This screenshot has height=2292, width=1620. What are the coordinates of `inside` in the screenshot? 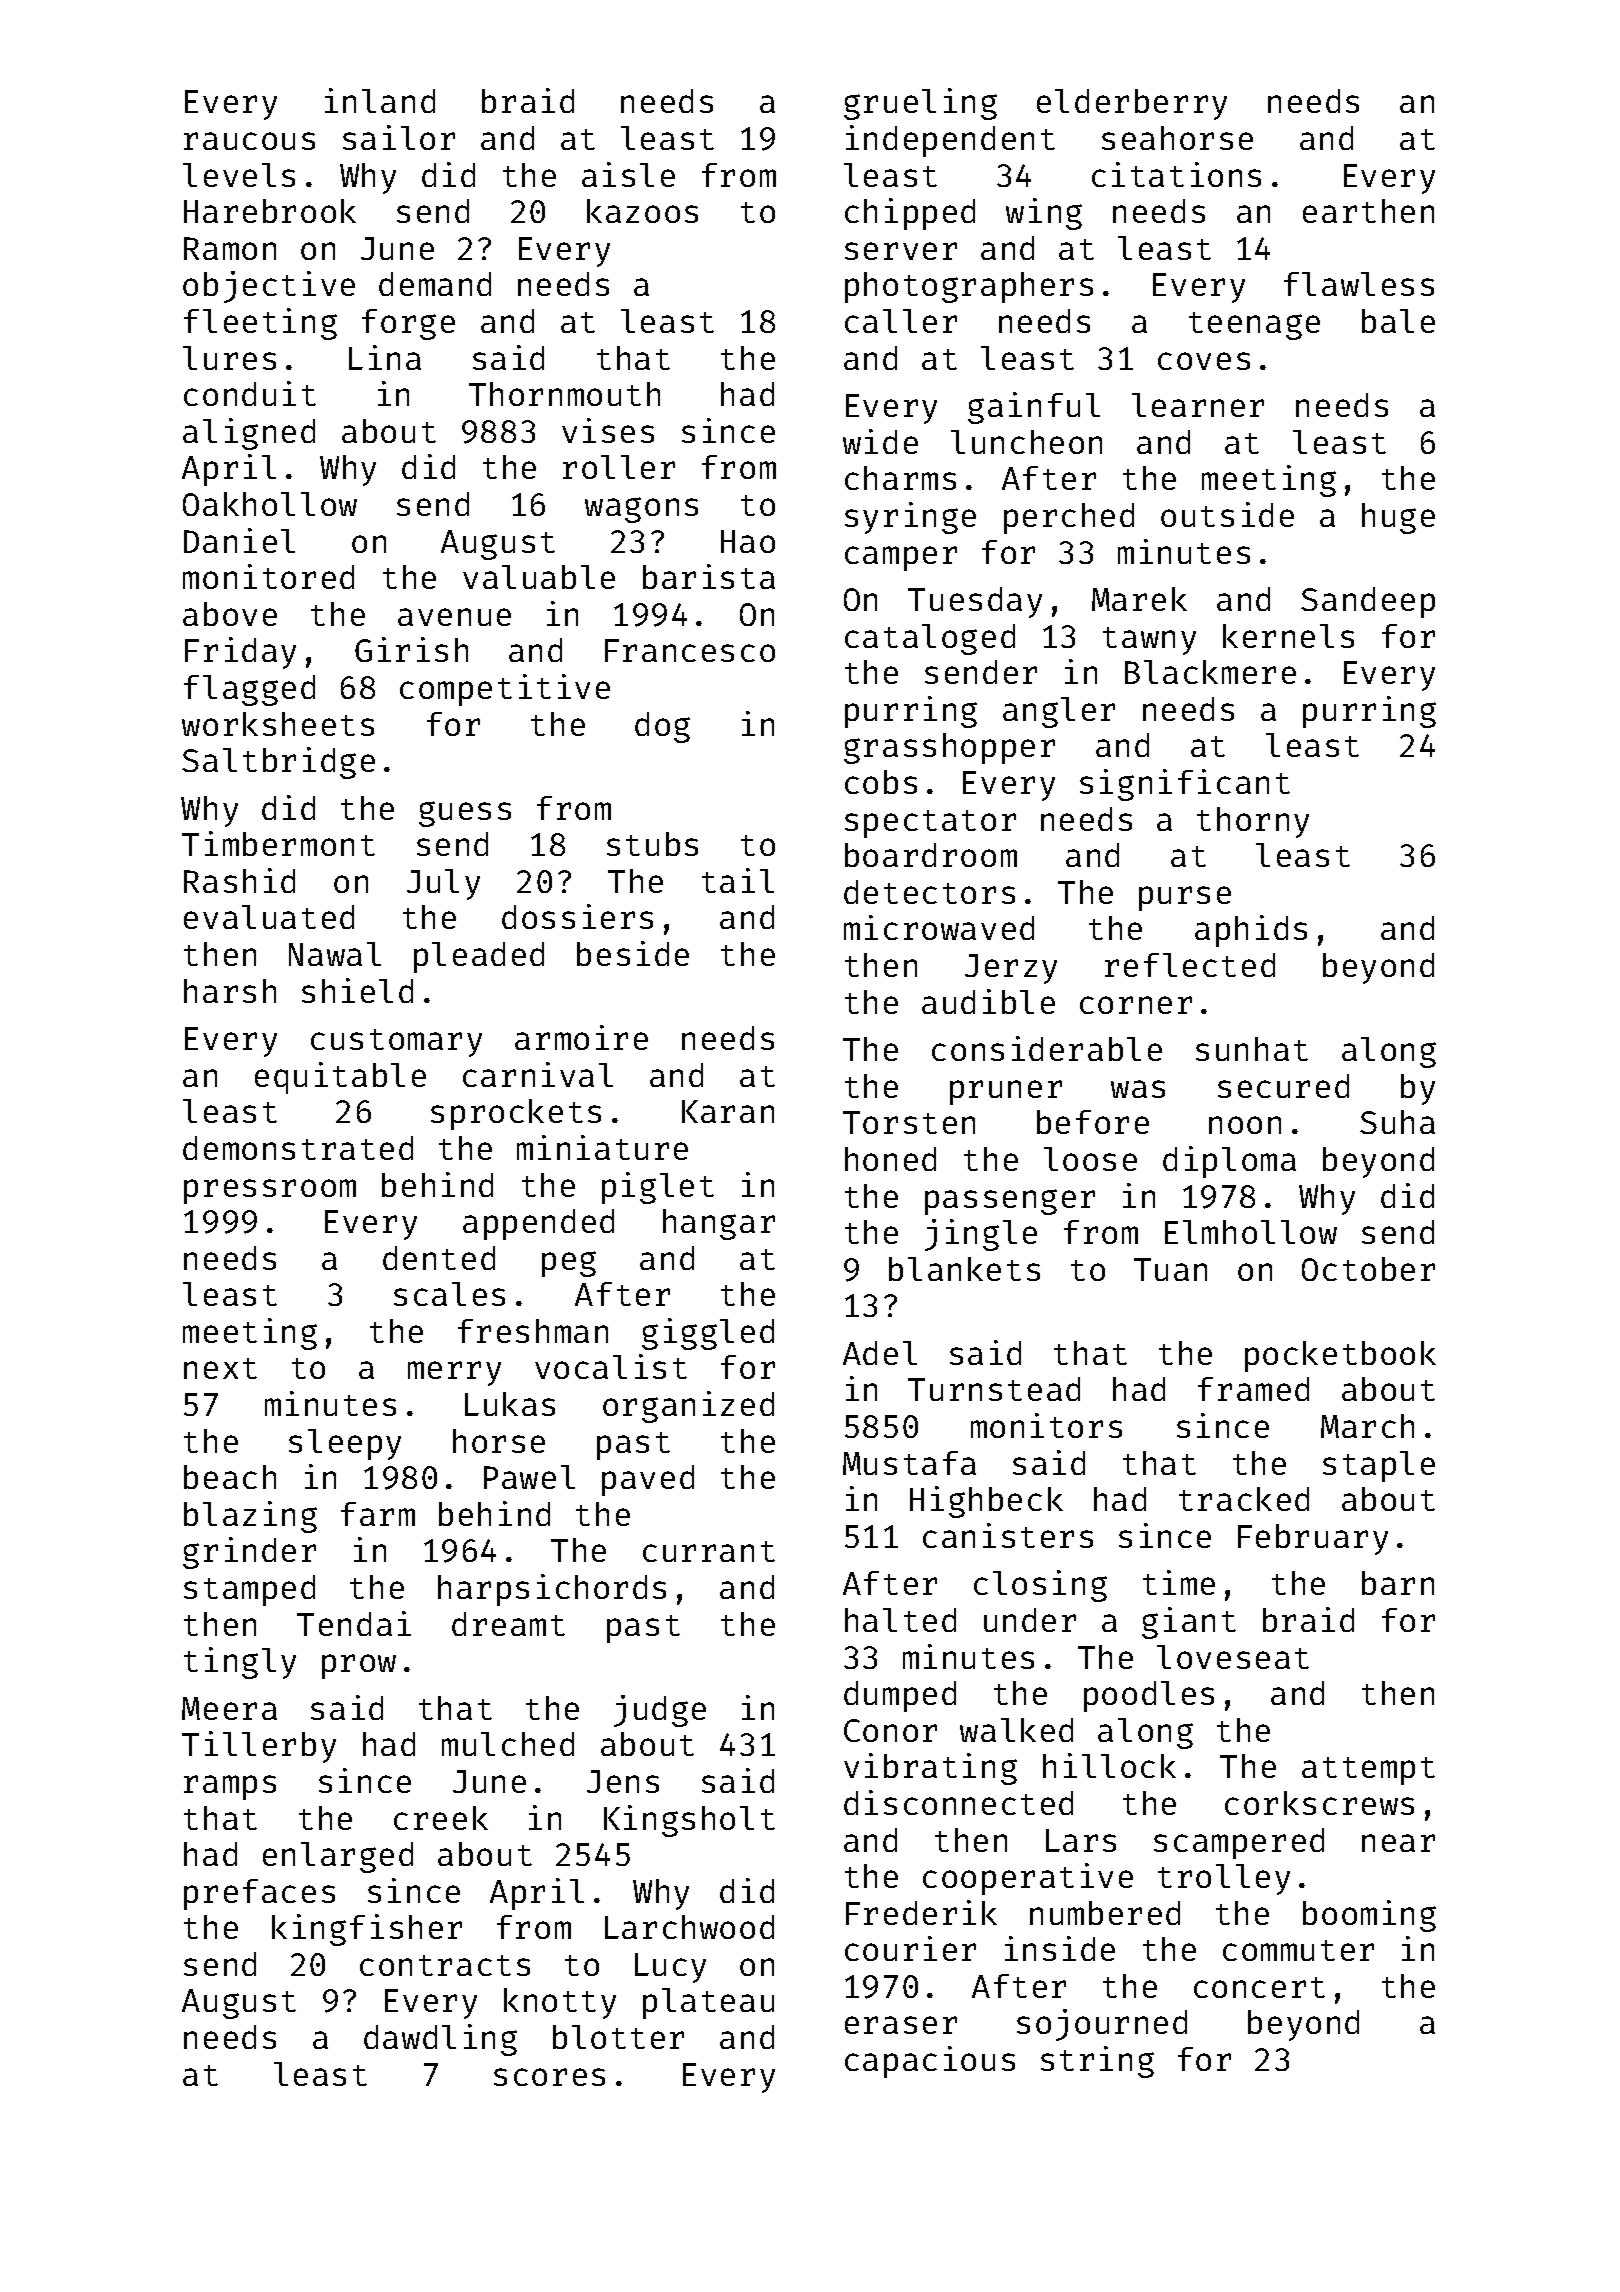 It's located at (1060, 1948).
